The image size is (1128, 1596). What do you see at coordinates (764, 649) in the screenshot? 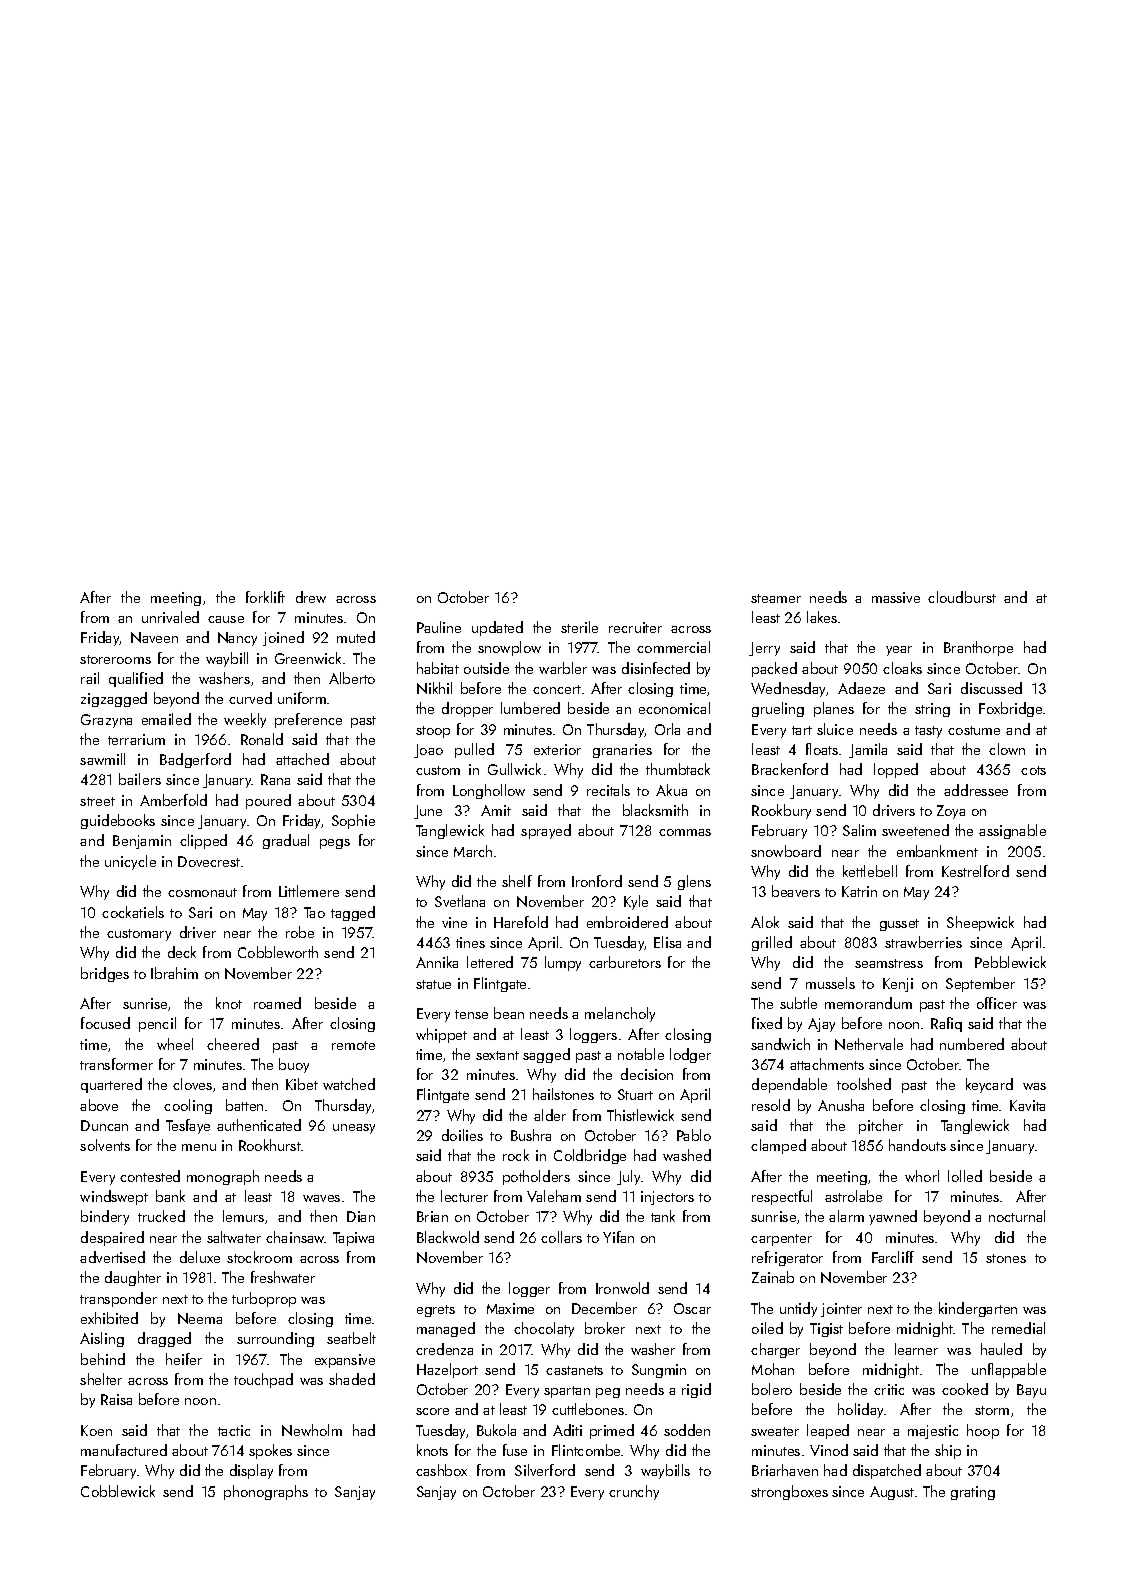
I see `Jerry` at bounding box center [764, 649].
